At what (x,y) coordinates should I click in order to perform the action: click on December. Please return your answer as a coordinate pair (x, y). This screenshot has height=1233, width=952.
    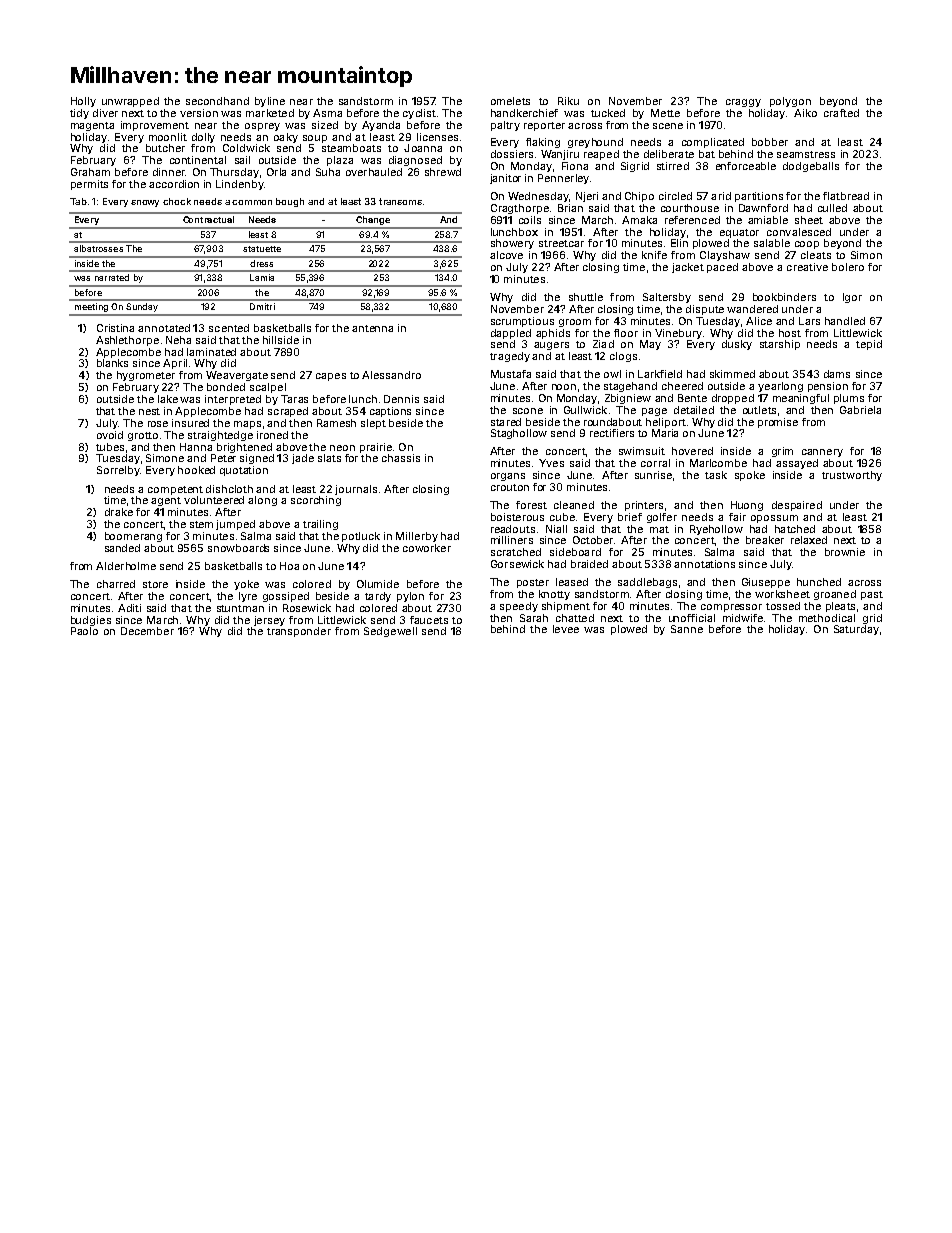
    Looking at the image, I should click on (147, 631).
